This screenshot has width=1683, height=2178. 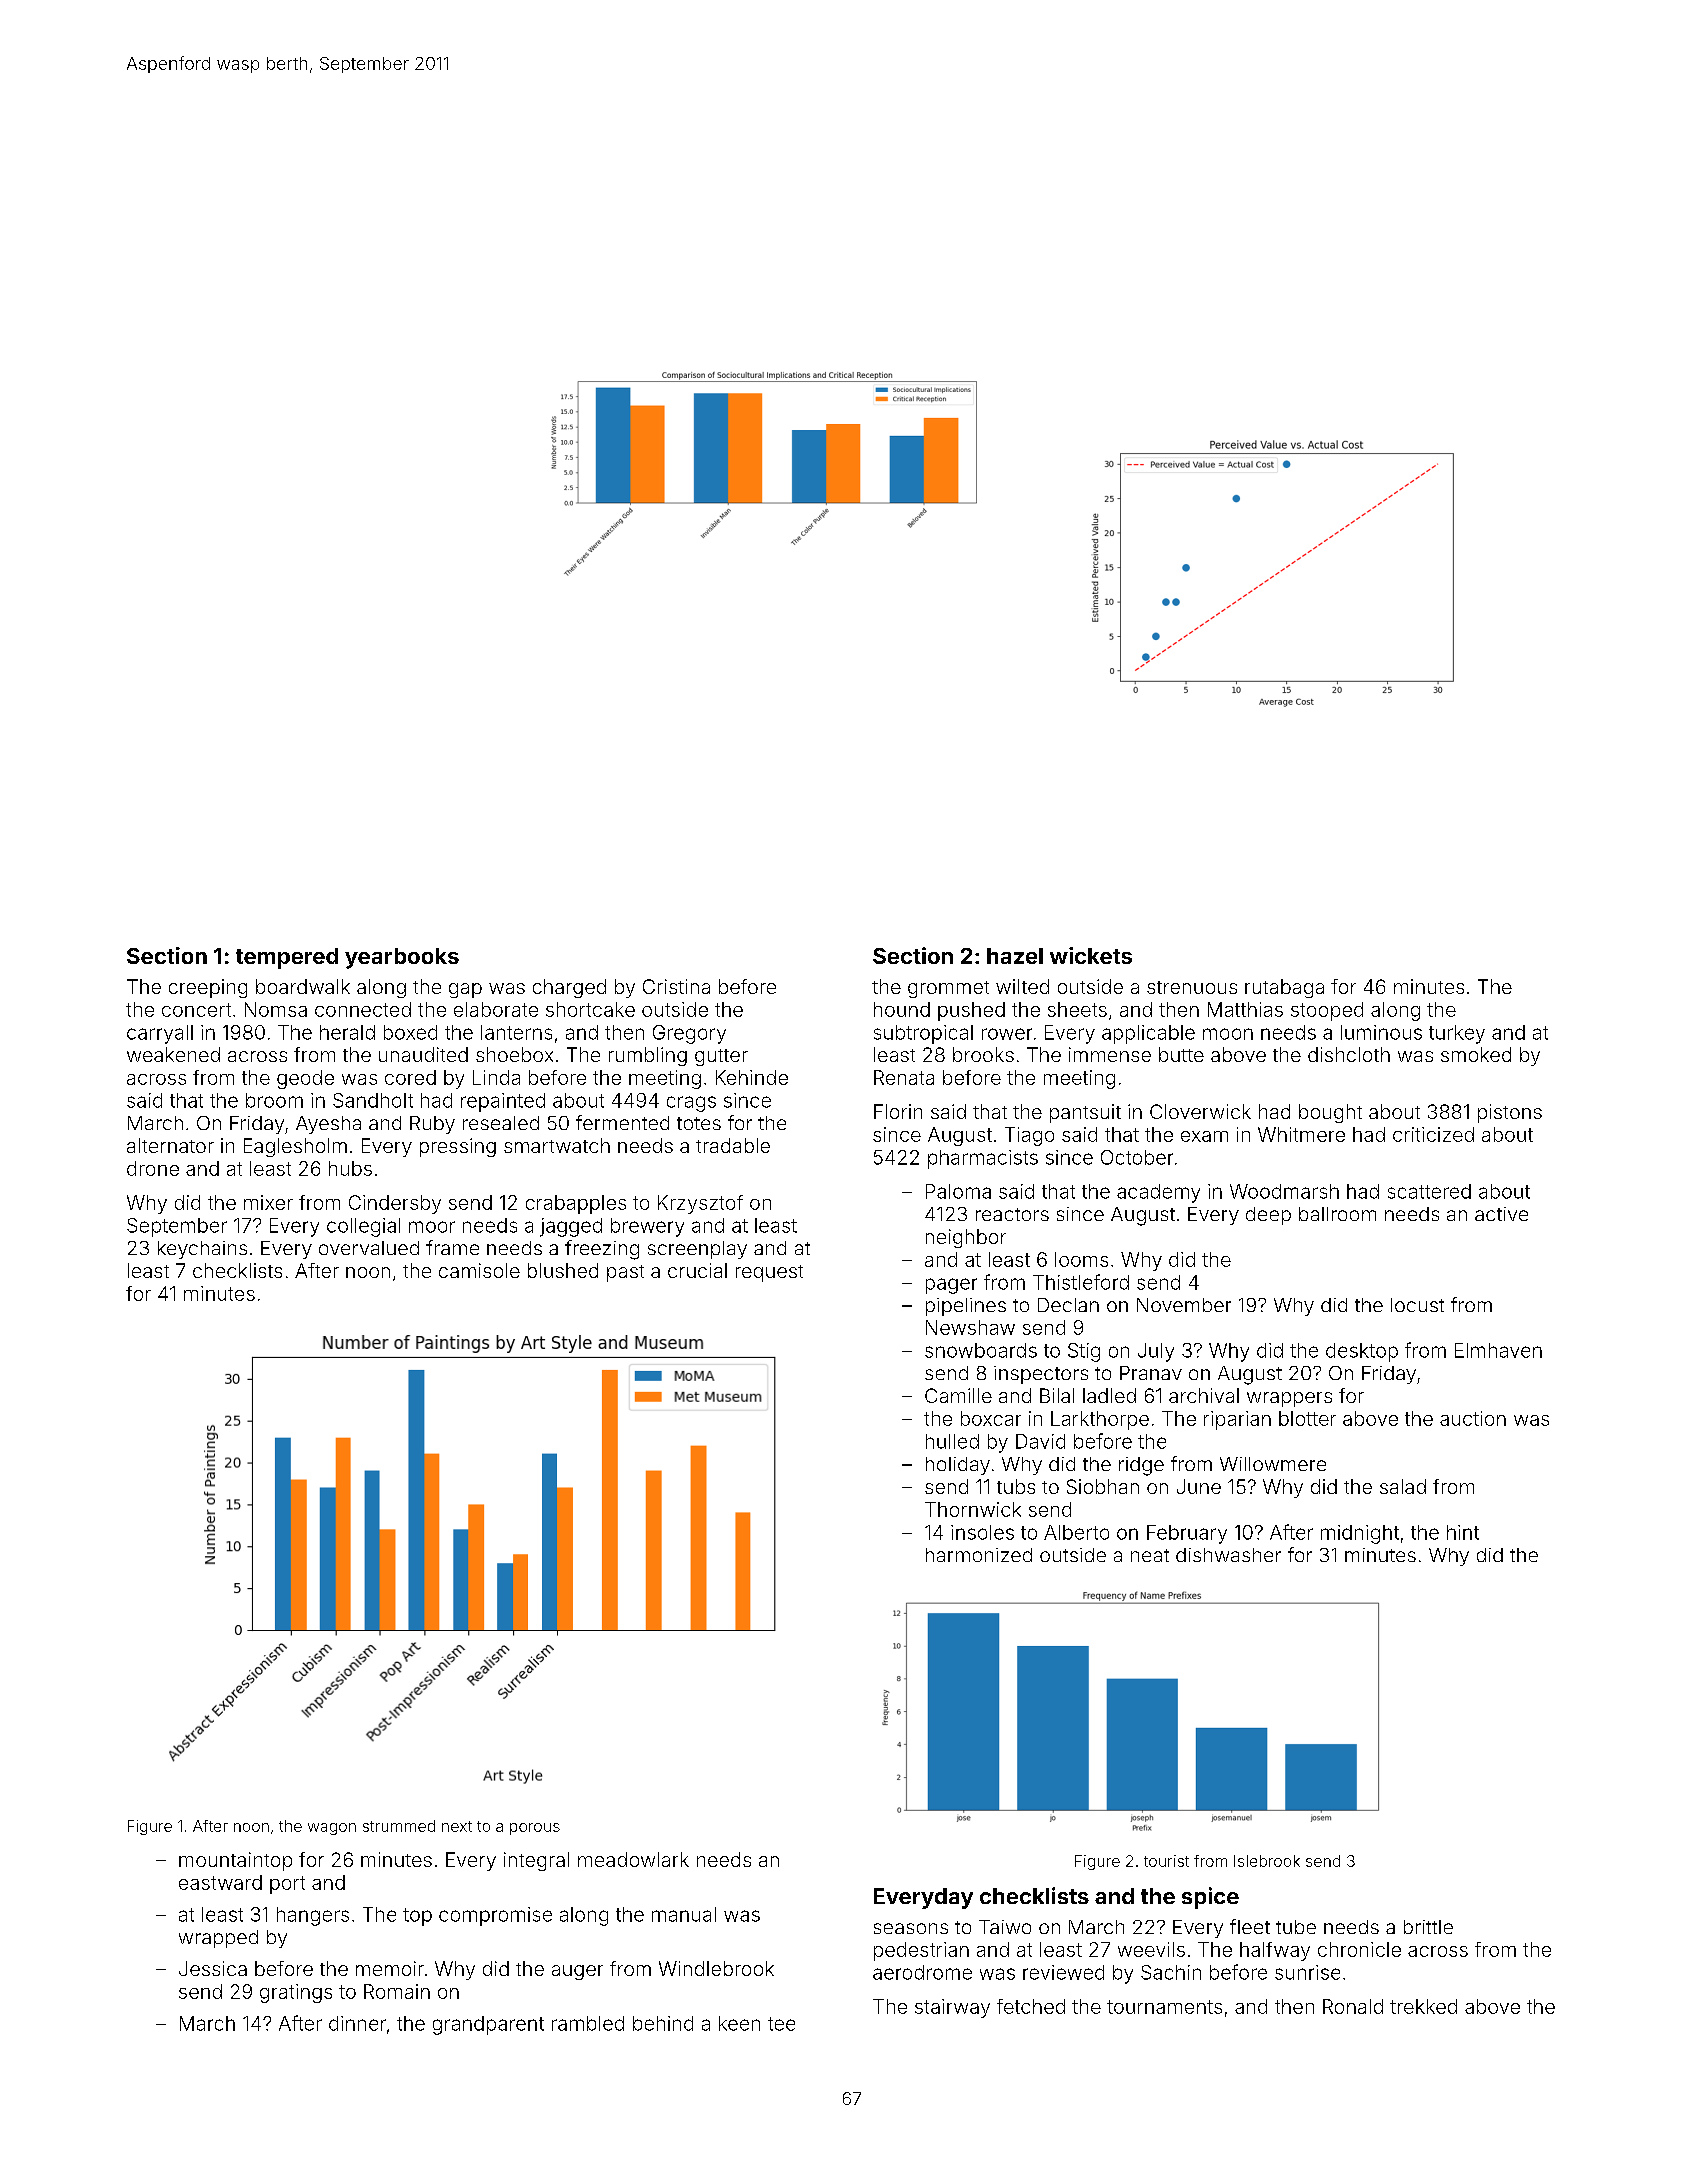 I want to click on tempered, so click(x=287, y=958).
